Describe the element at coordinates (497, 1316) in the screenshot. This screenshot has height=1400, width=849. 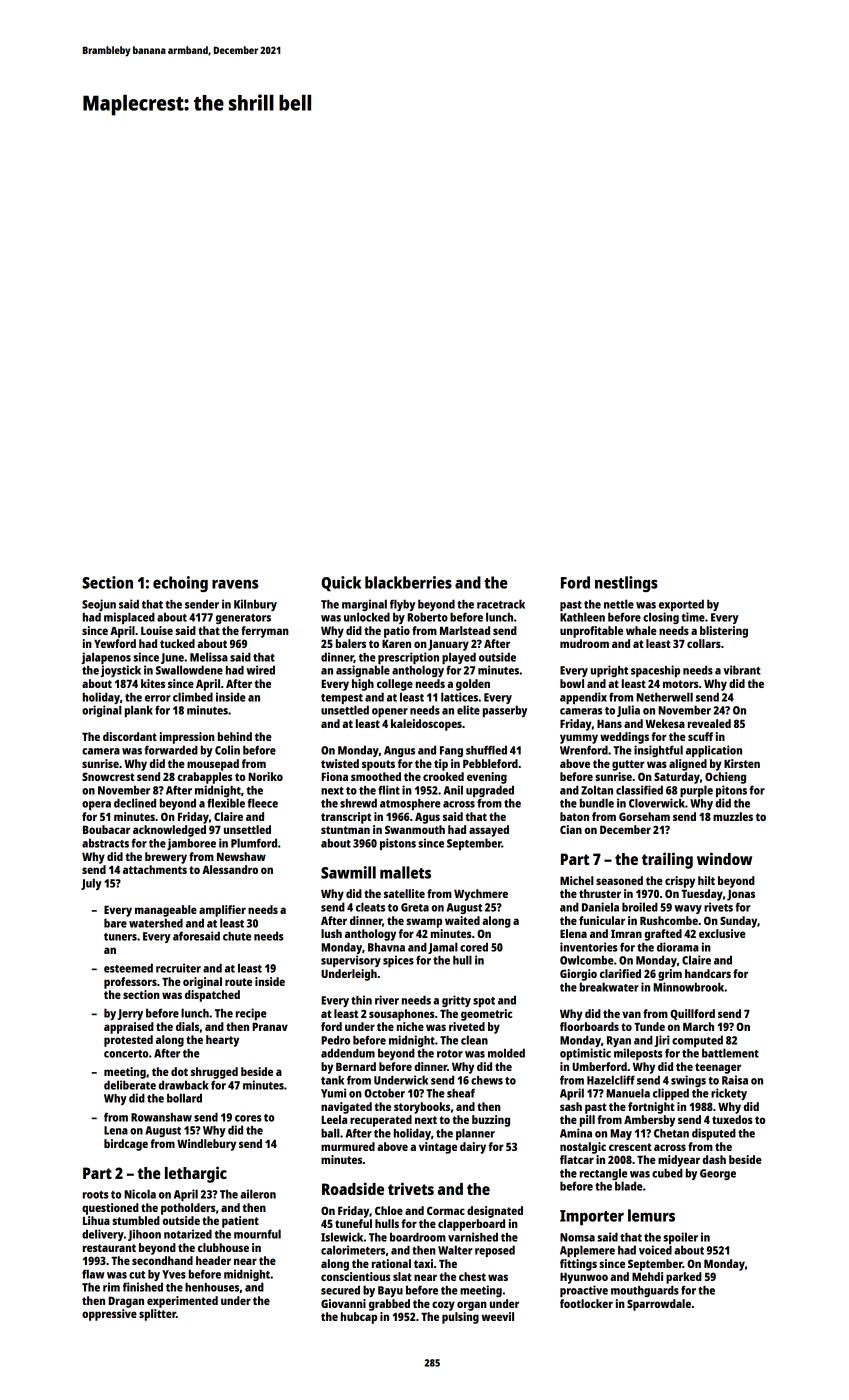
I see `weevil` at that location.
